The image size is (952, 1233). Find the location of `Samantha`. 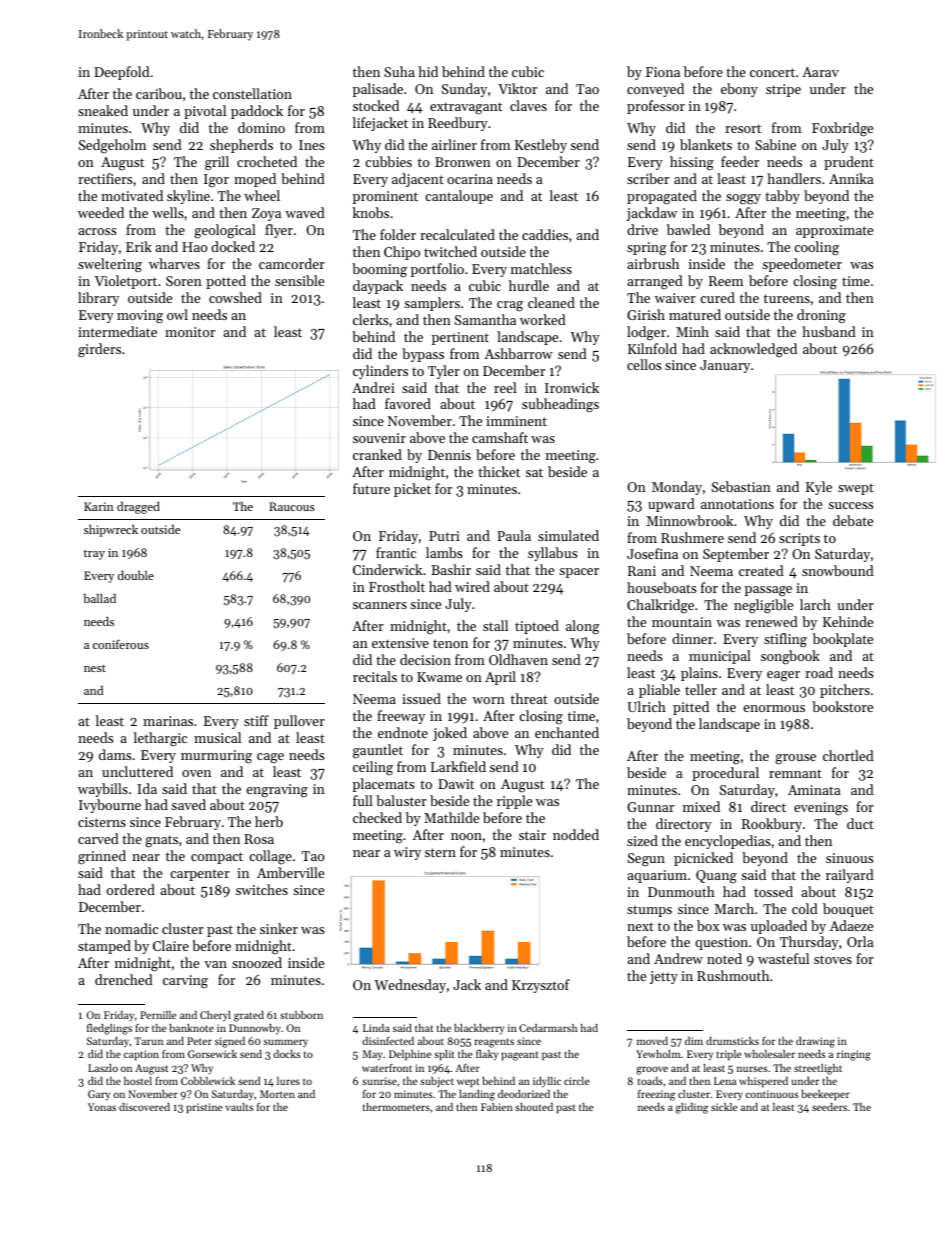

Samantha is located at coordinates (485, 319).
